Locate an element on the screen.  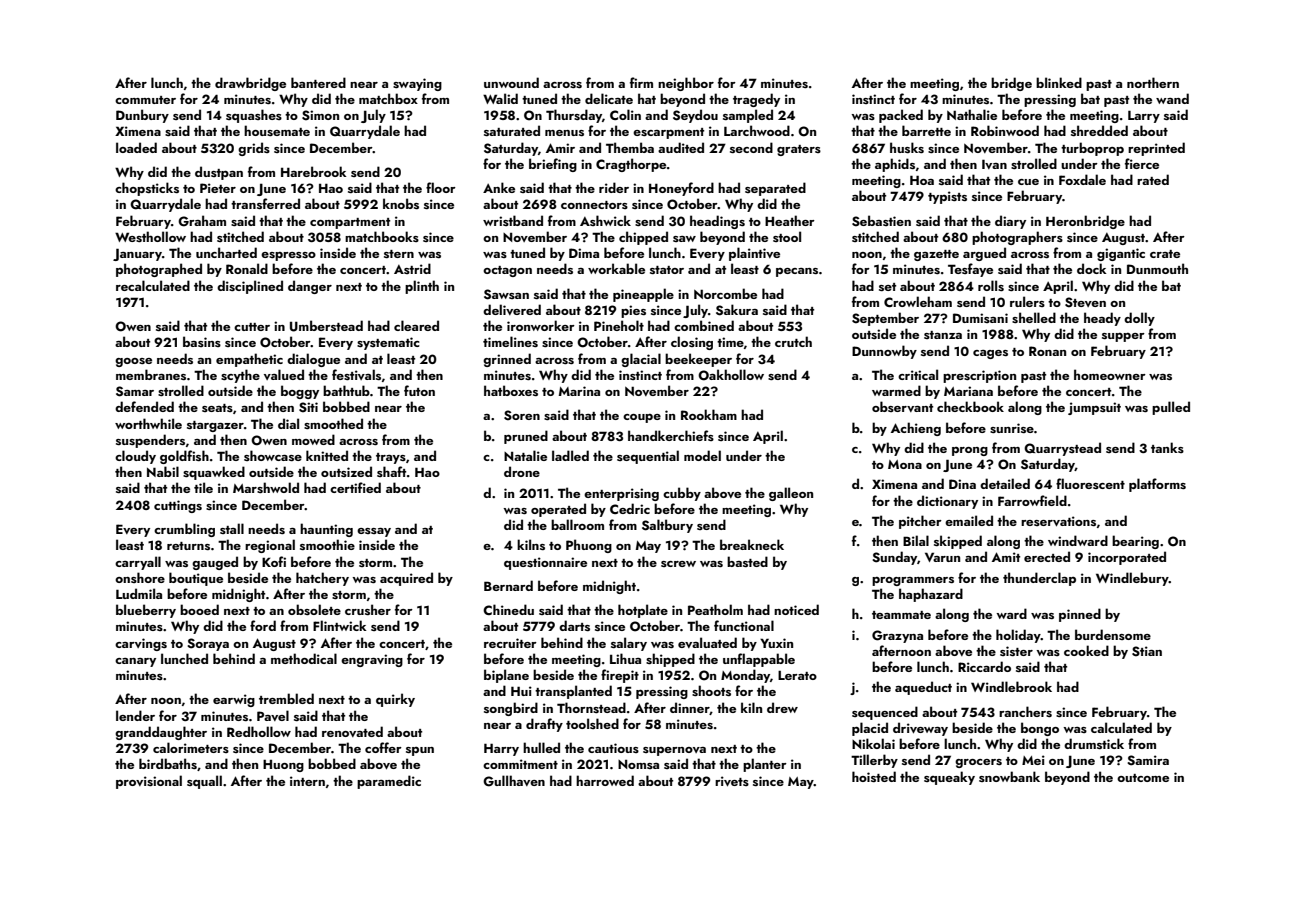
closing is located at coordinates (692, 343).
